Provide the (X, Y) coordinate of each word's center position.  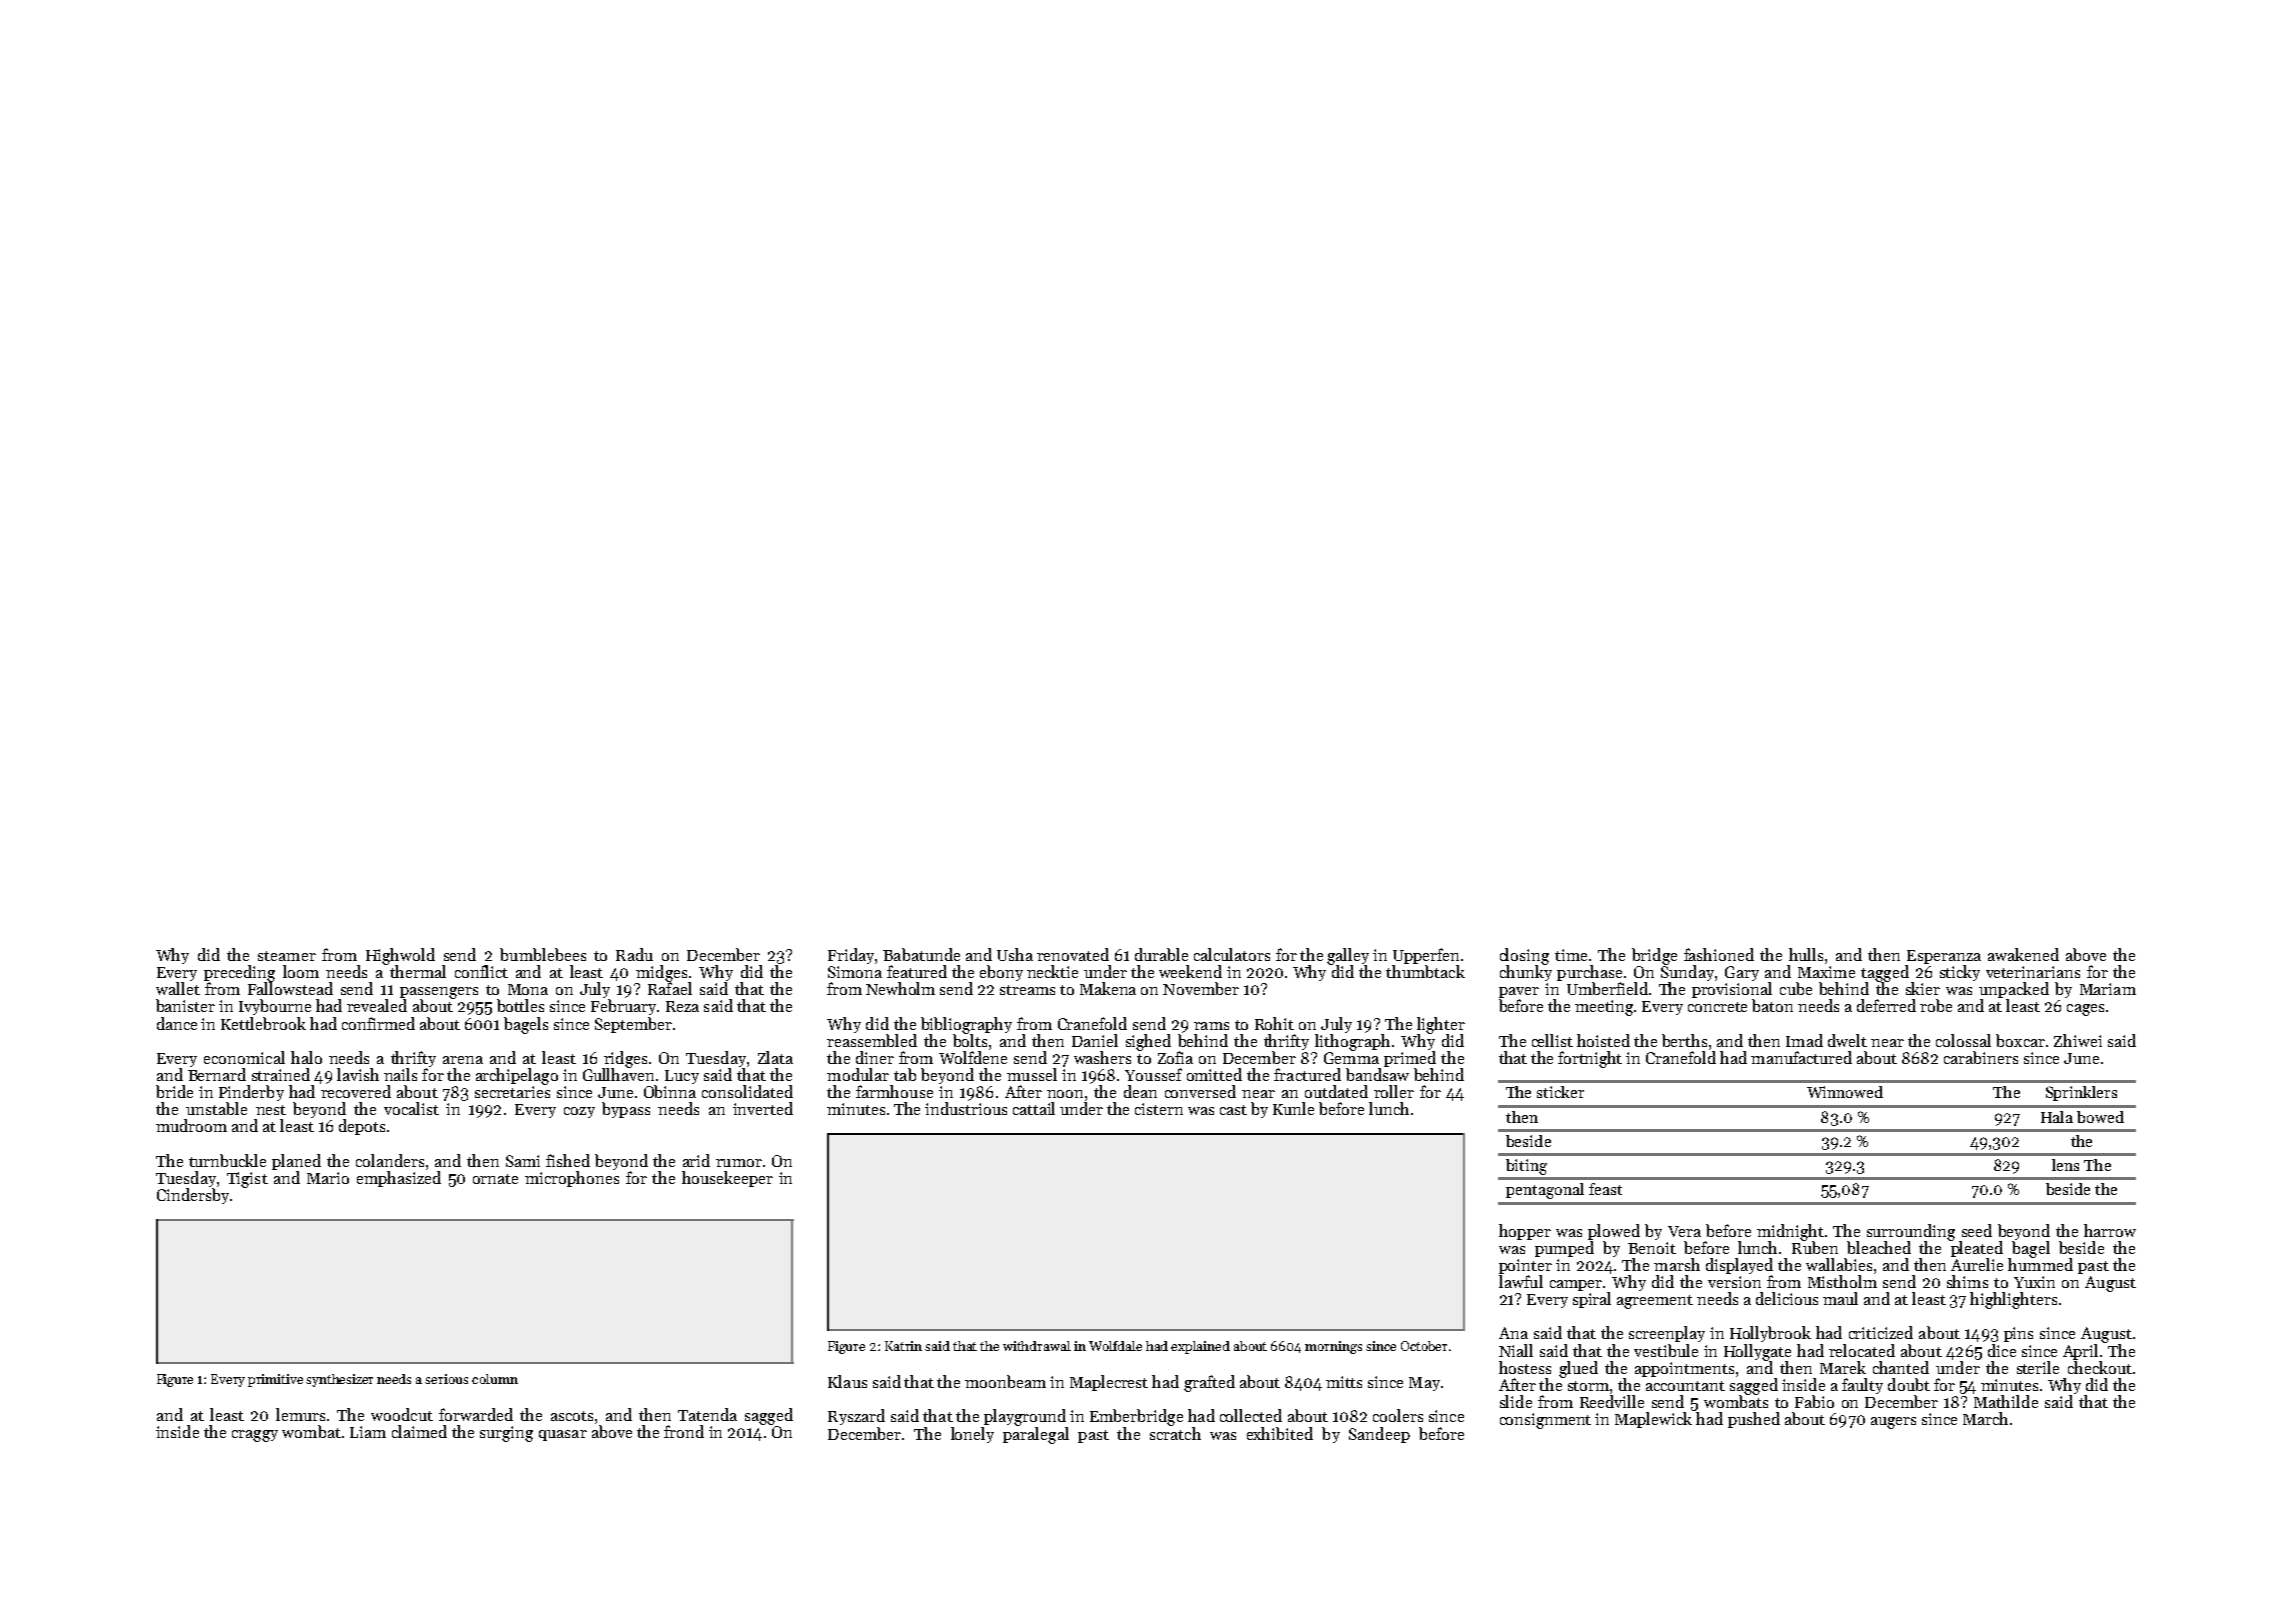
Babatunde (921, 954)
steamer (287, 956)
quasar (563, 1435)
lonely (972, 1435)
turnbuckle (227, 1160)
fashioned (1719, 954)
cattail (1034, 1108)
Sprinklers (2081, 1093)
